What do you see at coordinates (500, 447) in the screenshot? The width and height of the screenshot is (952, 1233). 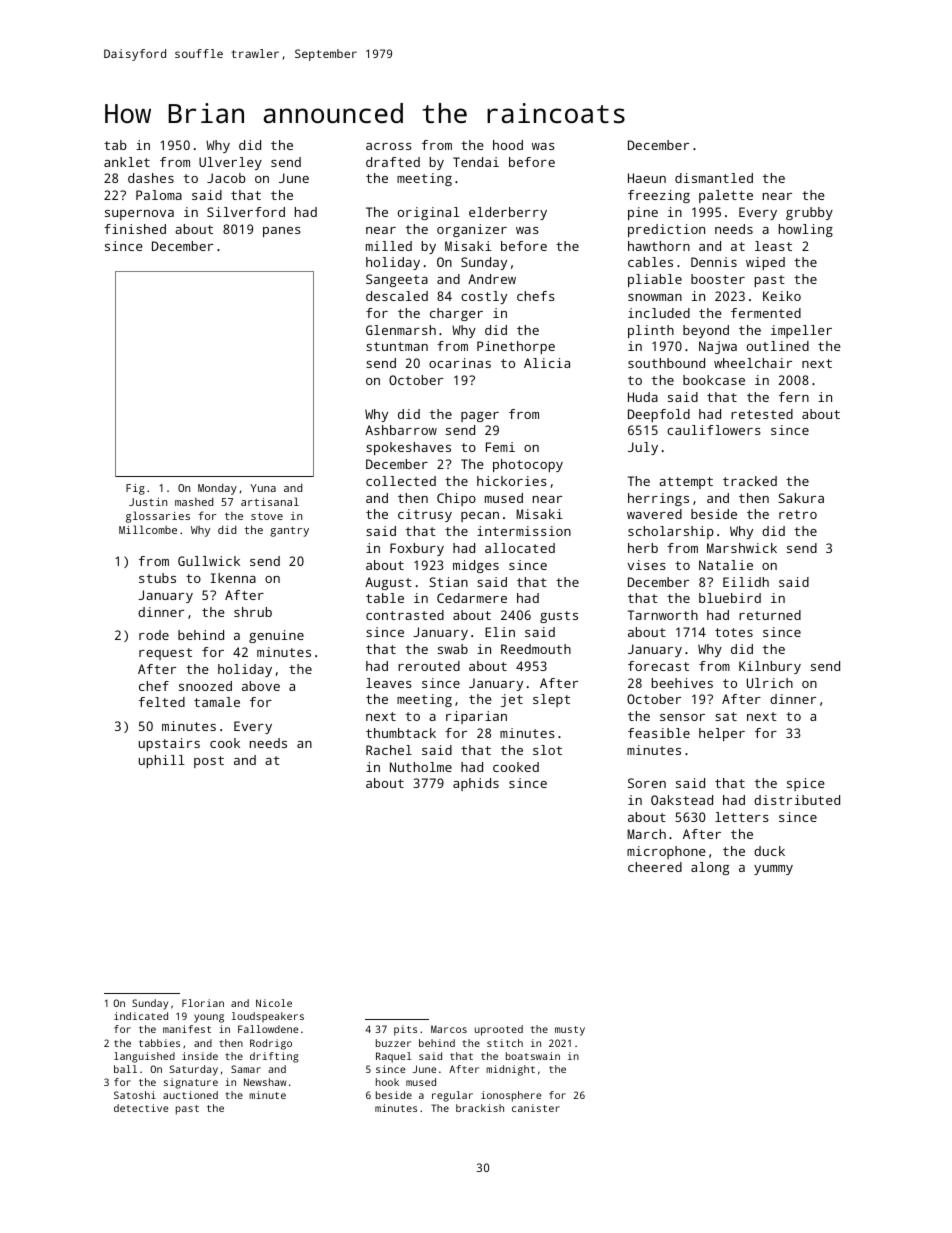 I see `Femi` at bounding box center [500, 447].
